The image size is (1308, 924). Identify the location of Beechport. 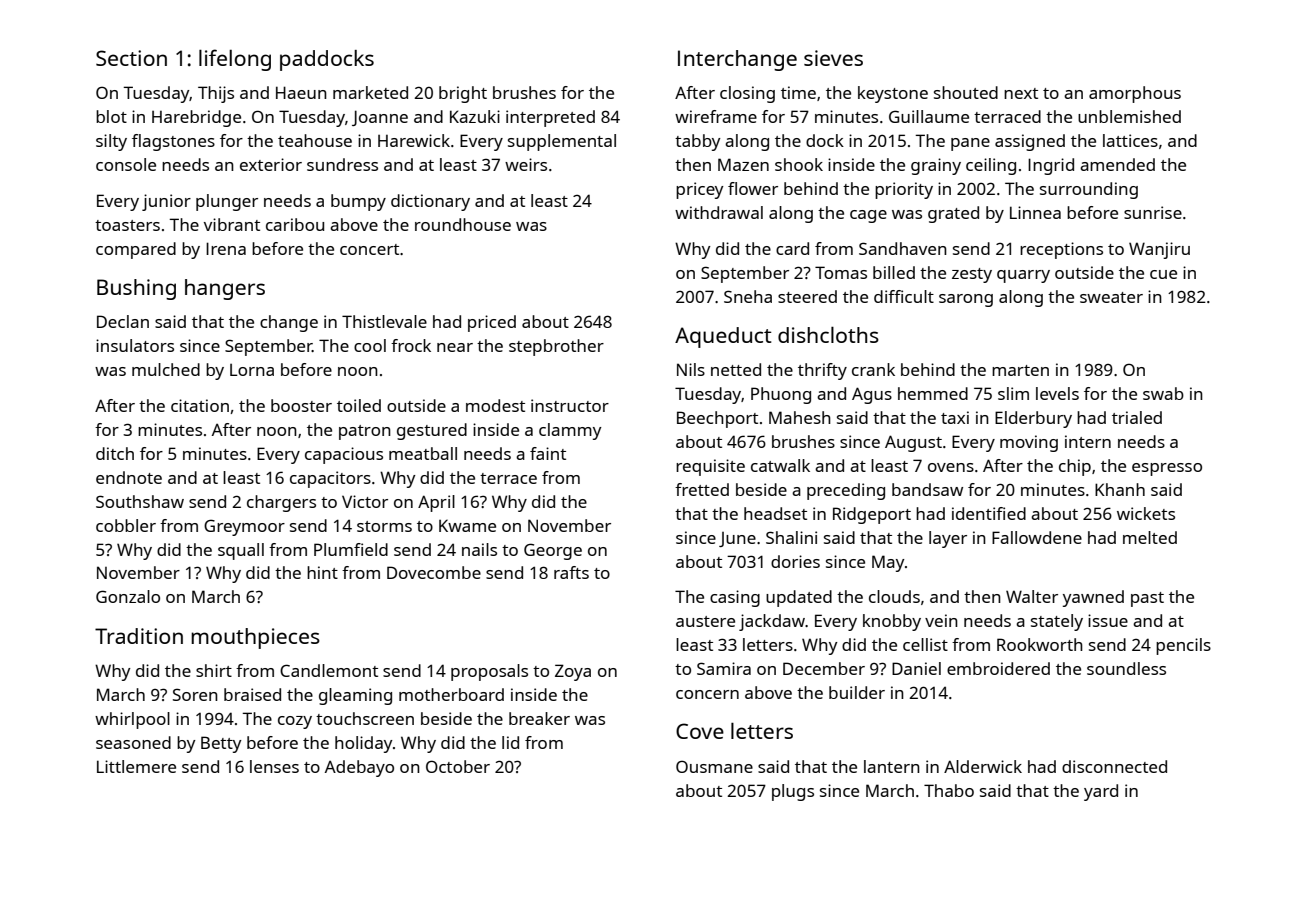
(717, 419).
